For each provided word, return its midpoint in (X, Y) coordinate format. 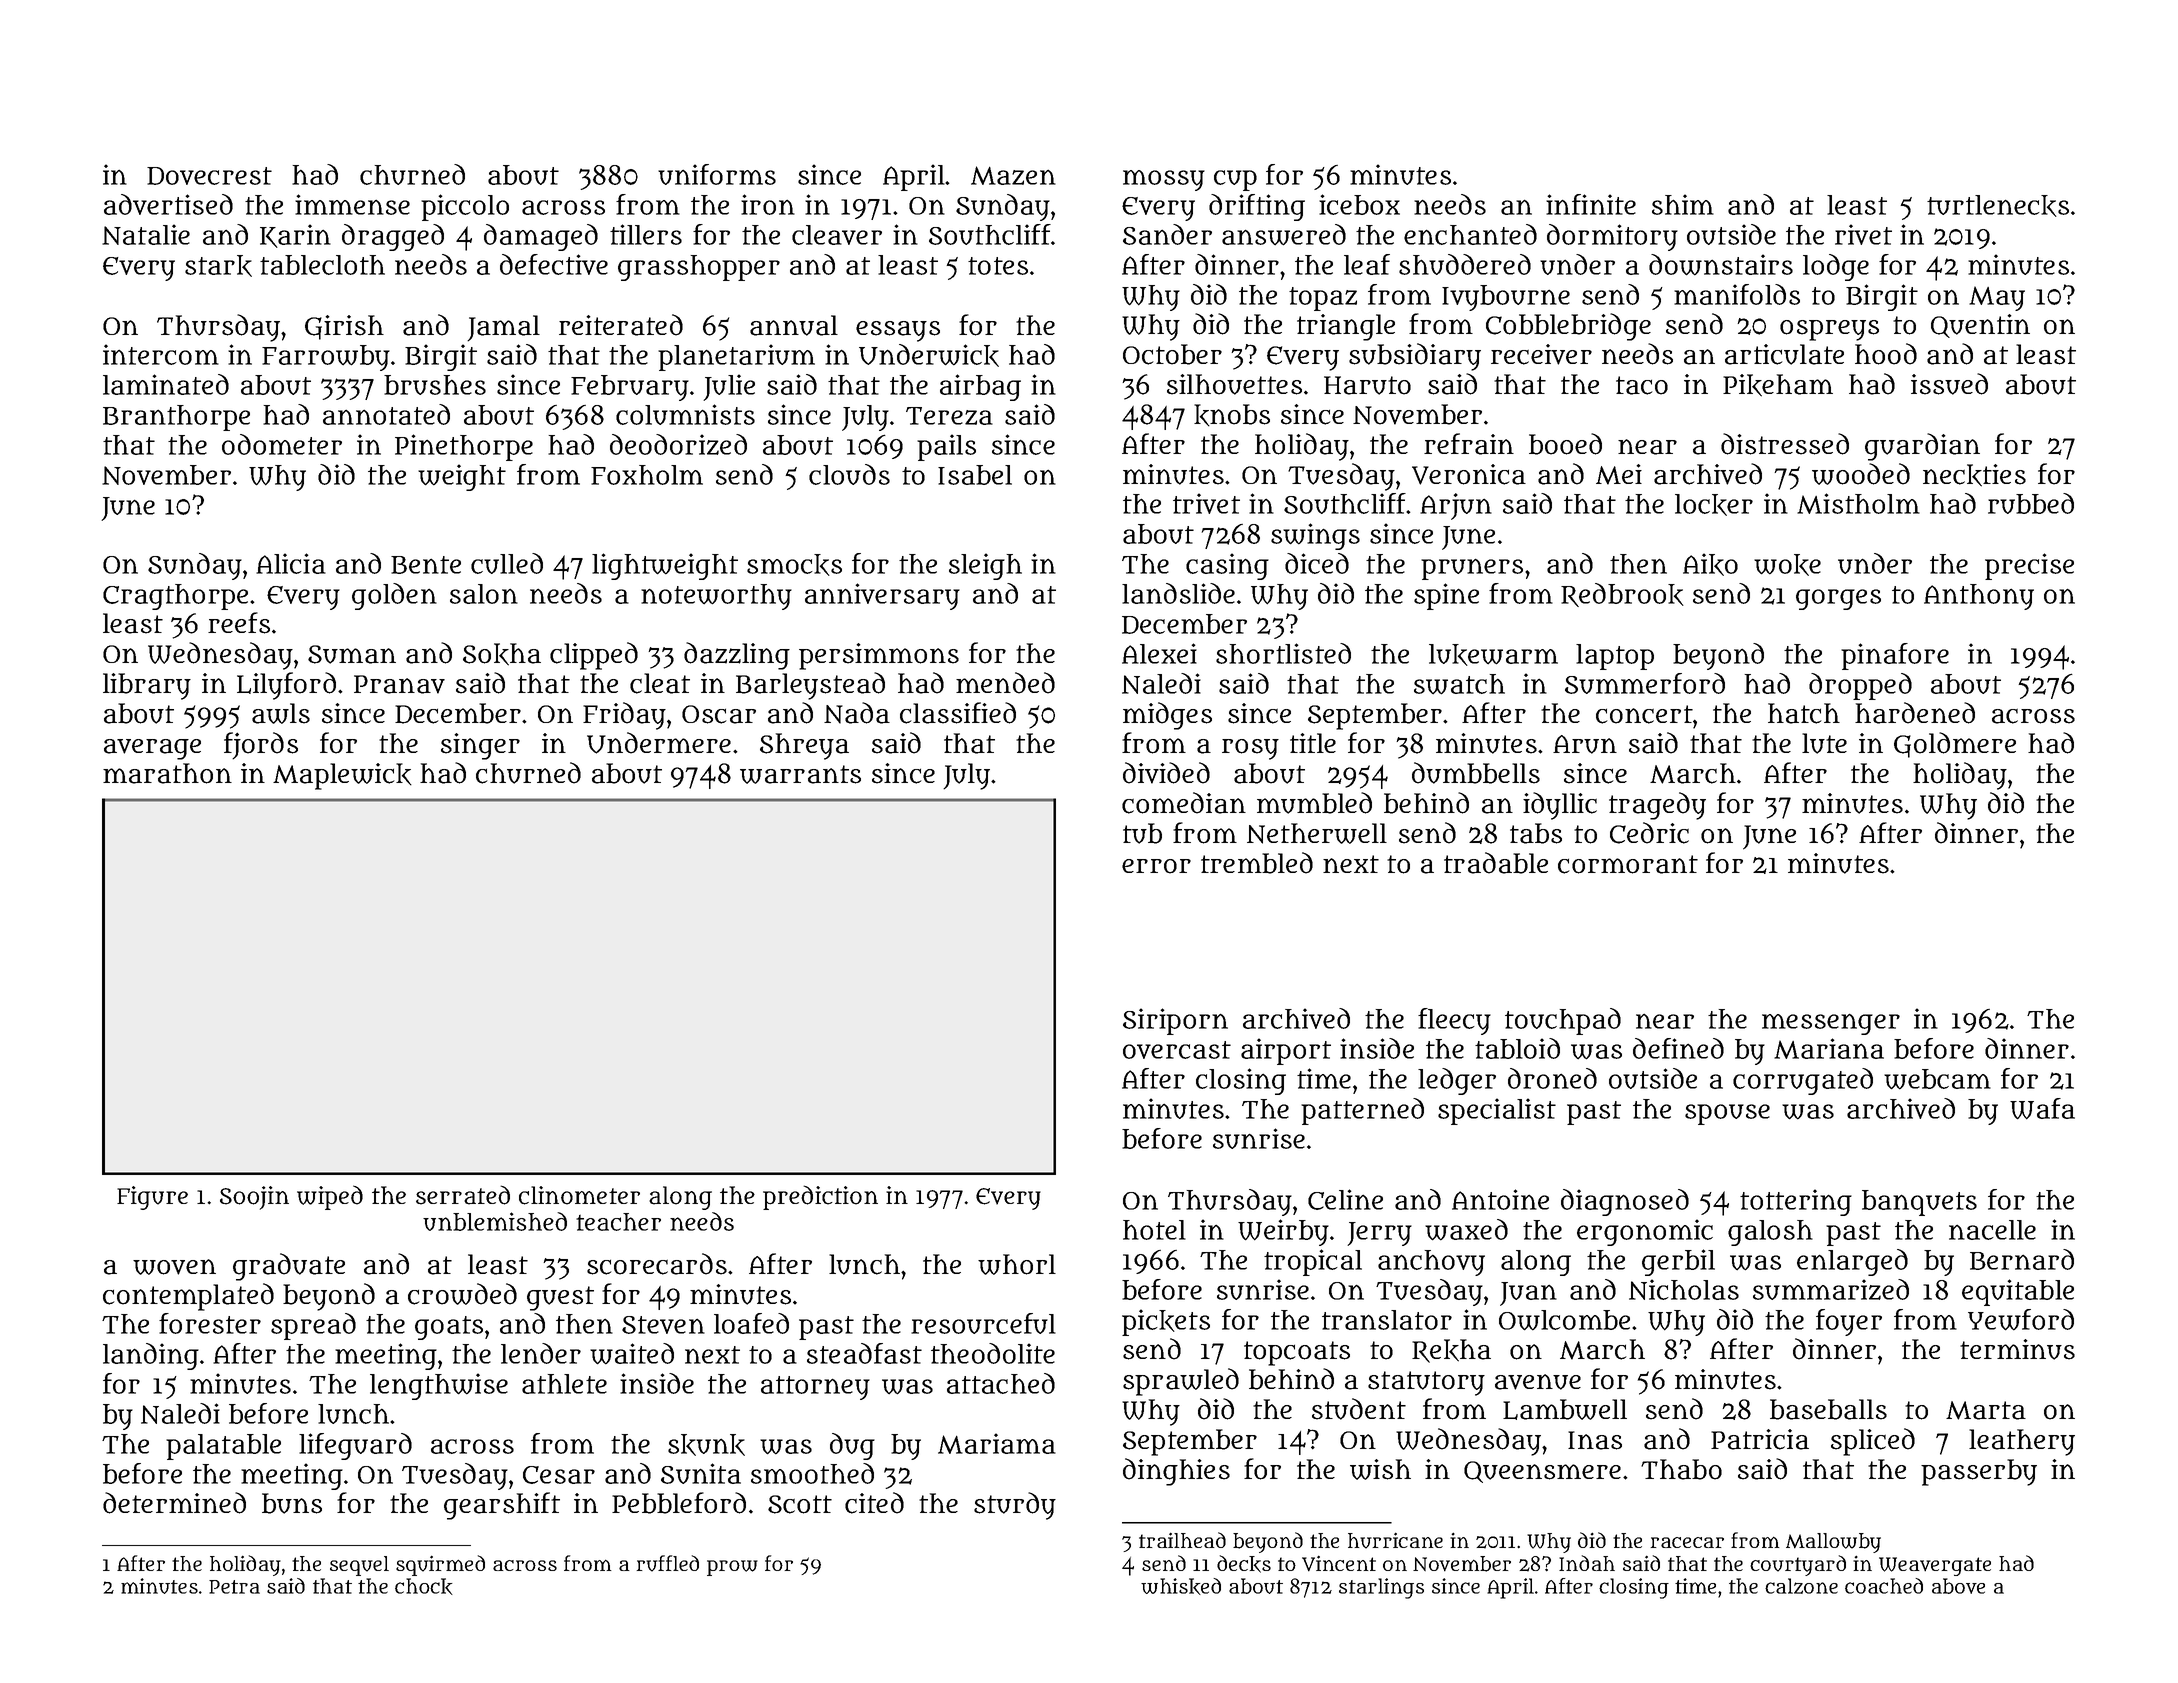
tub (1142, 833)
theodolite (993, 1353)
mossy (1164, 180)
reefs (239, 623)
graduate (289, 1267)
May (1997, 298)
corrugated (1803, 1081)
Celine (1345, 1199)
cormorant (1628, 864)
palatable (223, 1447)
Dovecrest (209, 176)
